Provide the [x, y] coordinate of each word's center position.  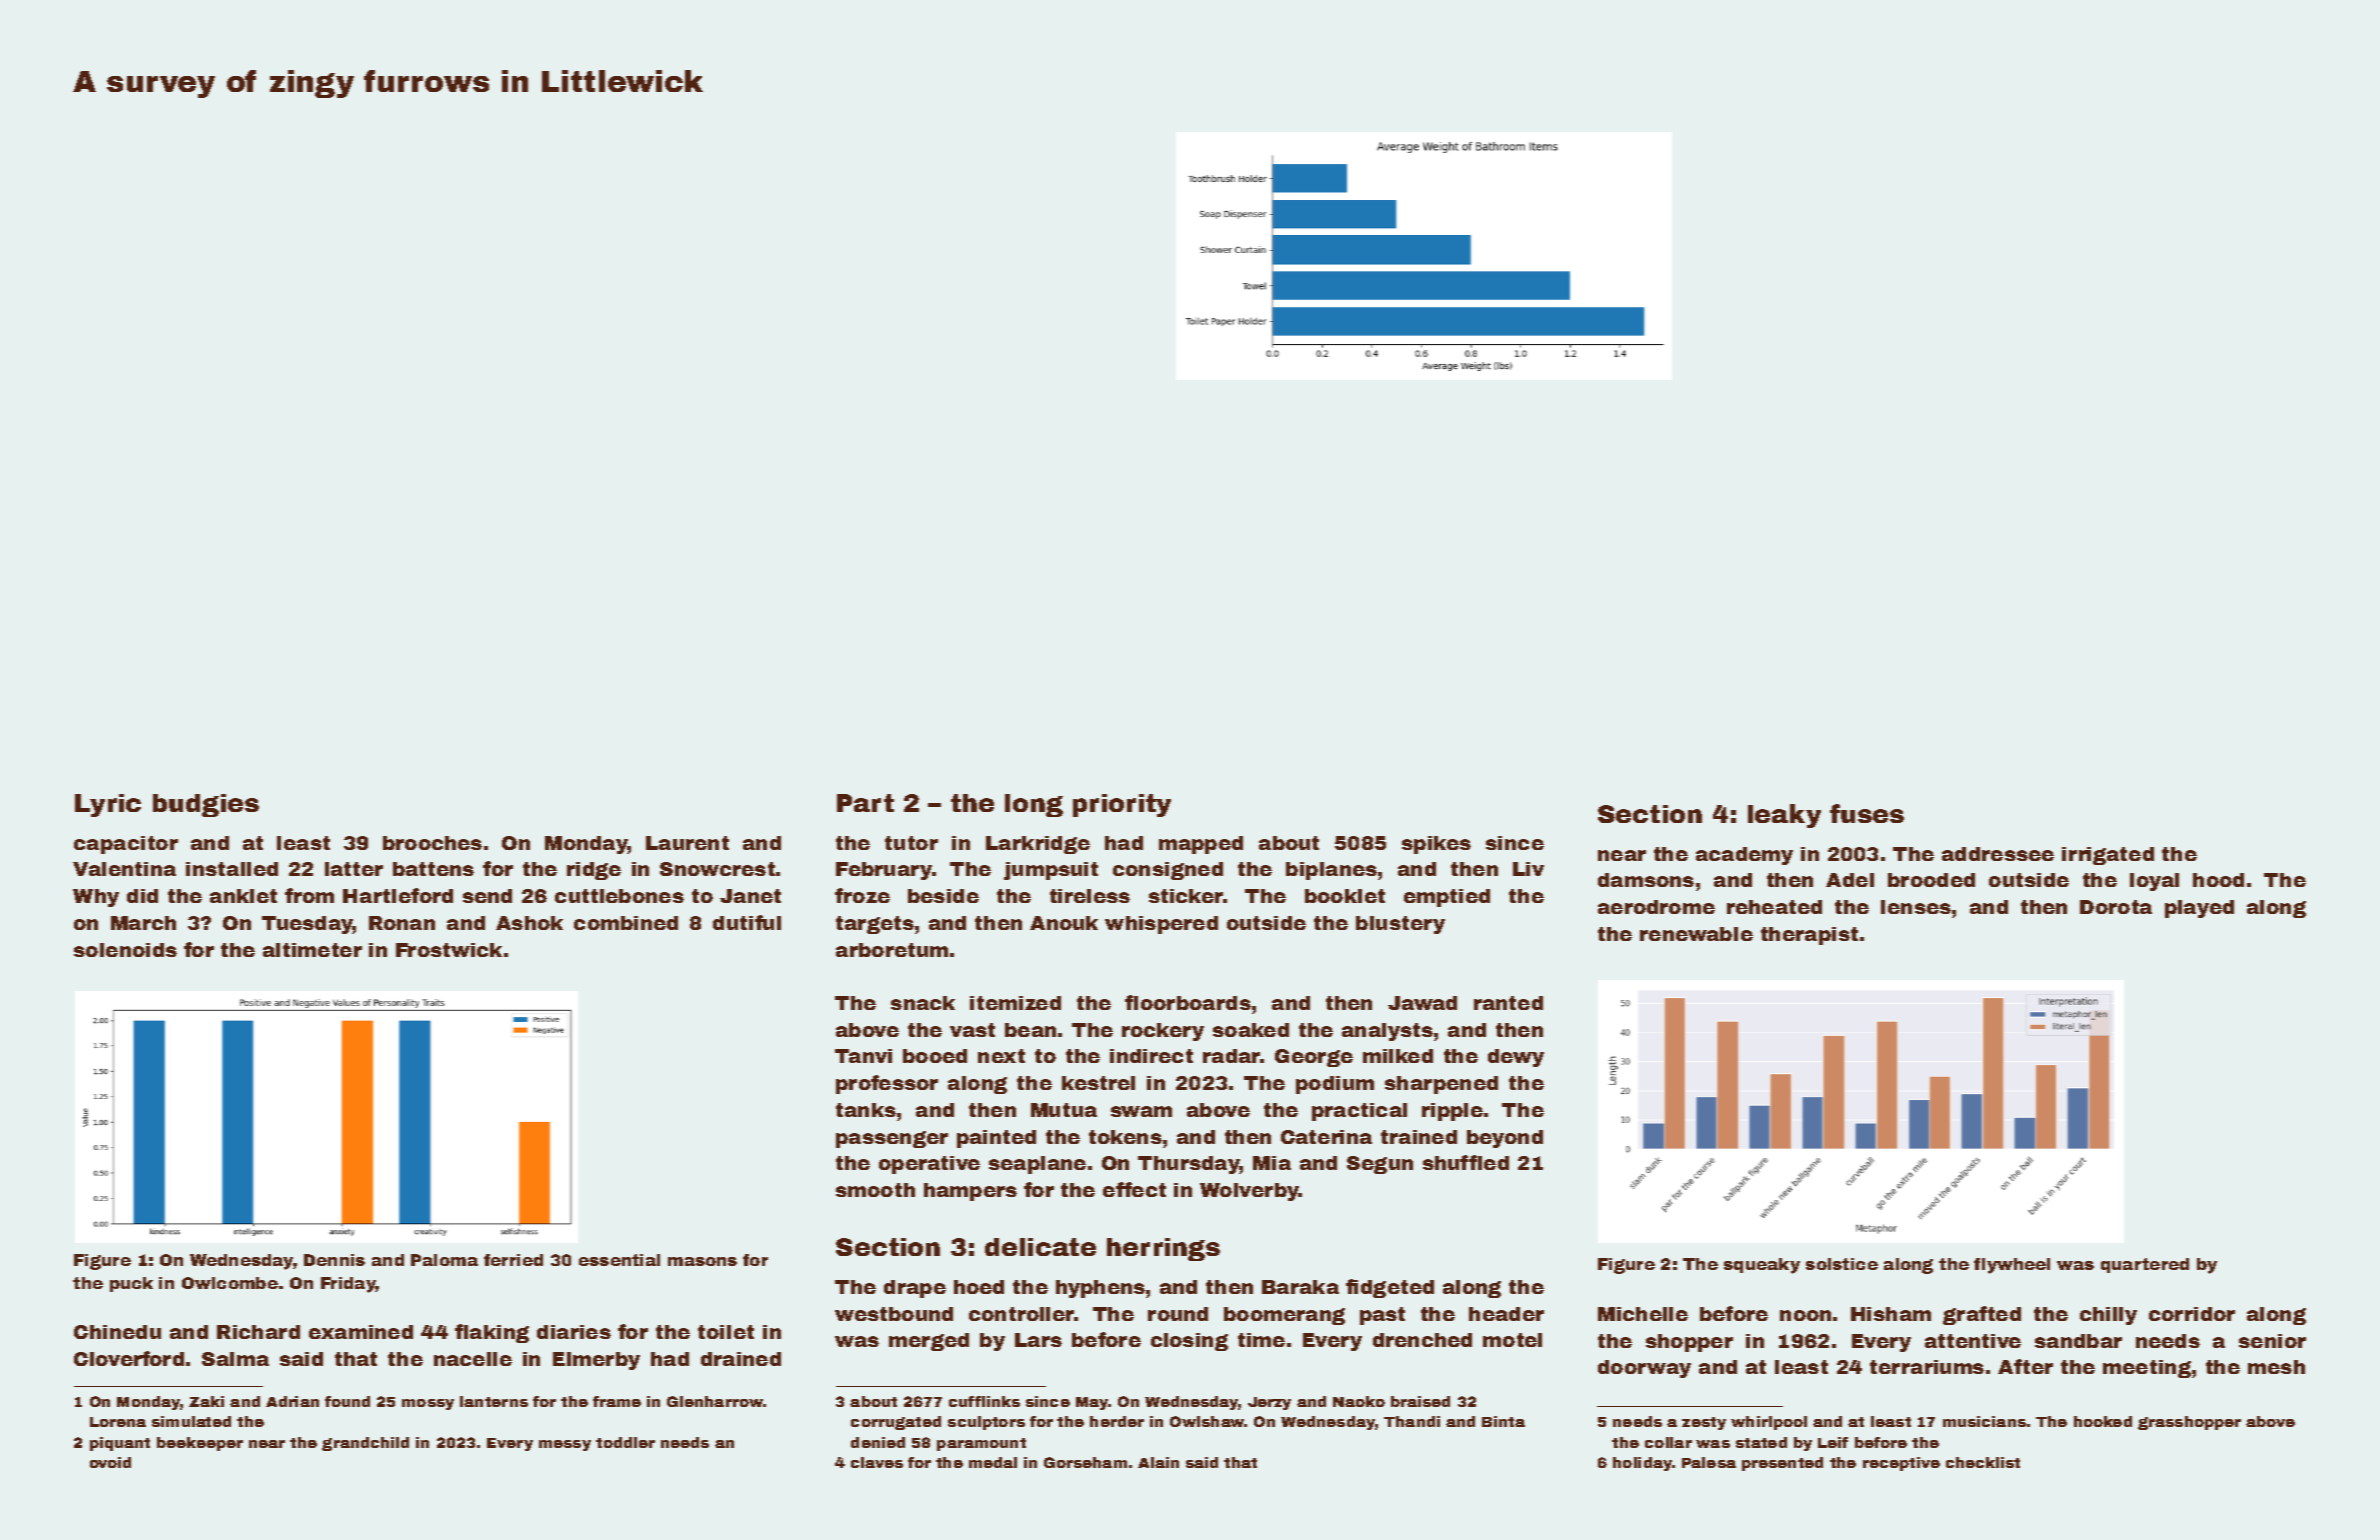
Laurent [687, 843]
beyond [1505, 1139]
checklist [1983, 1462]
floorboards [1188, 1002]
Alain [1158, 1462]
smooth [875, 1190]
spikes [1436, 845]
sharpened [1441, 1085]
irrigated [2108, 856]
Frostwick [449, 950]
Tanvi [863, 1056]
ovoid [110, 1462]
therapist [1809, 936]
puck [131, 1284]
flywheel [2012, 1266]
